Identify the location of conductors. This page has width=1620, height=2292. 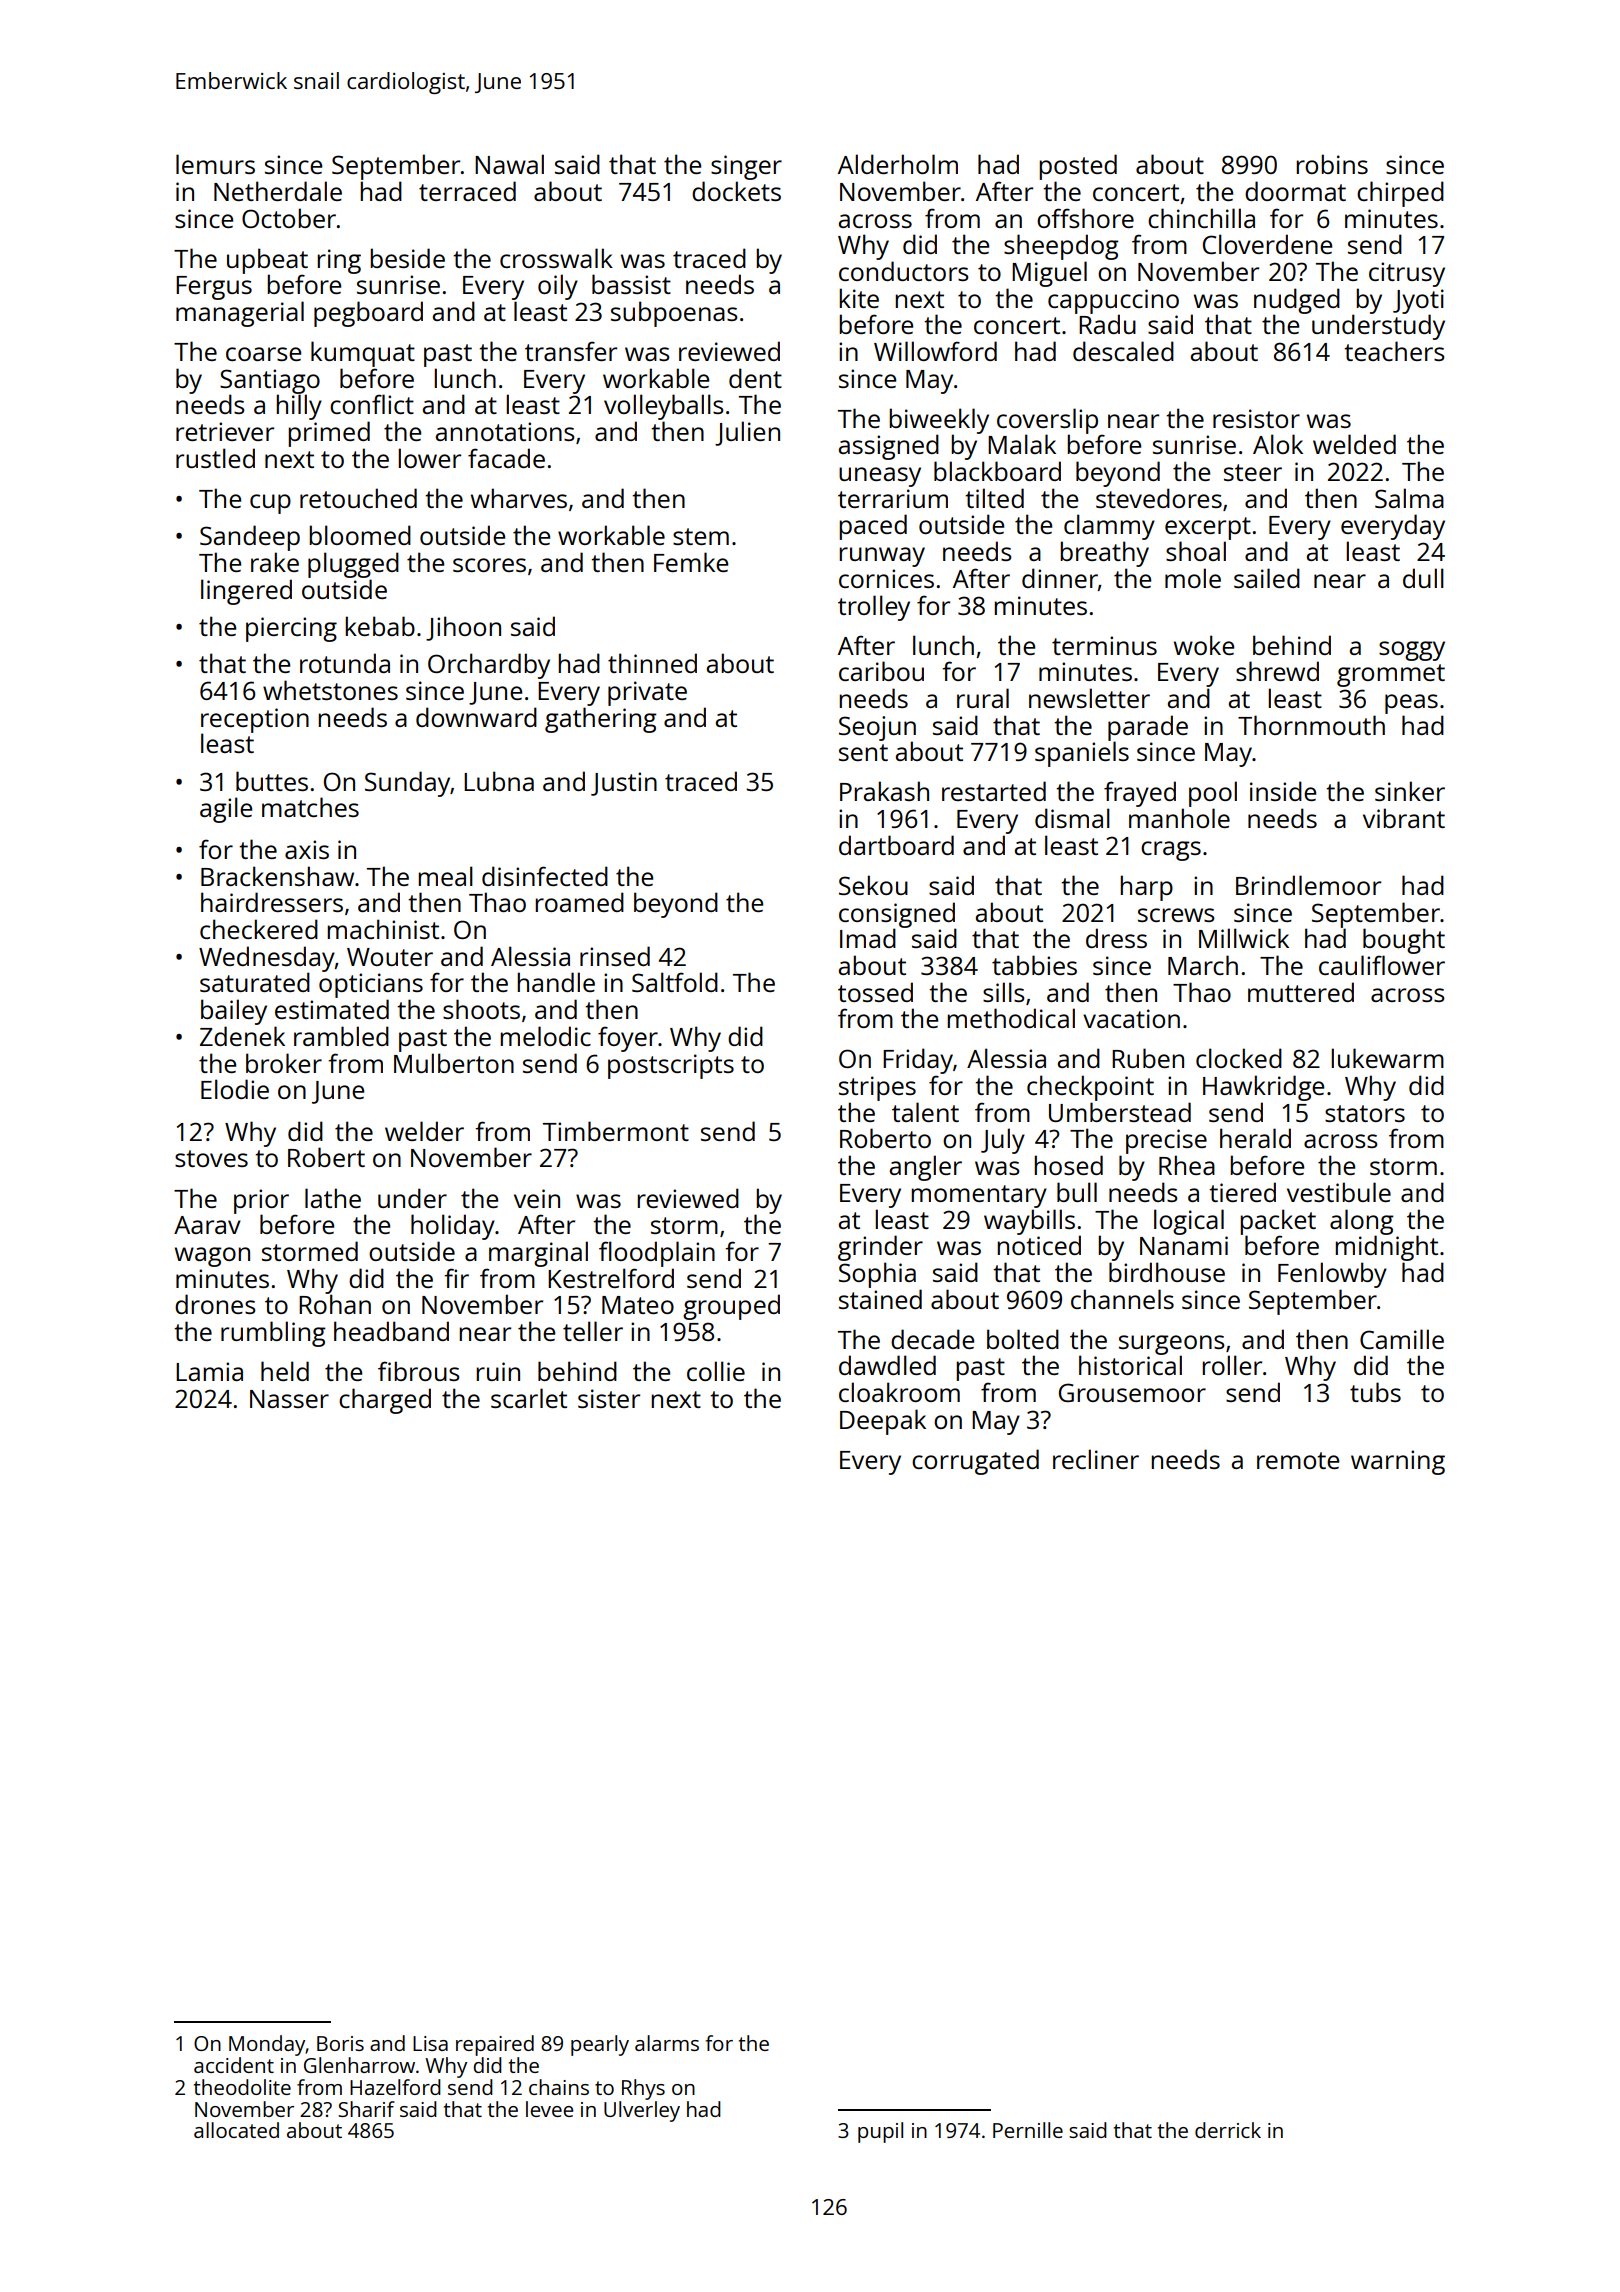
(904, 271).
